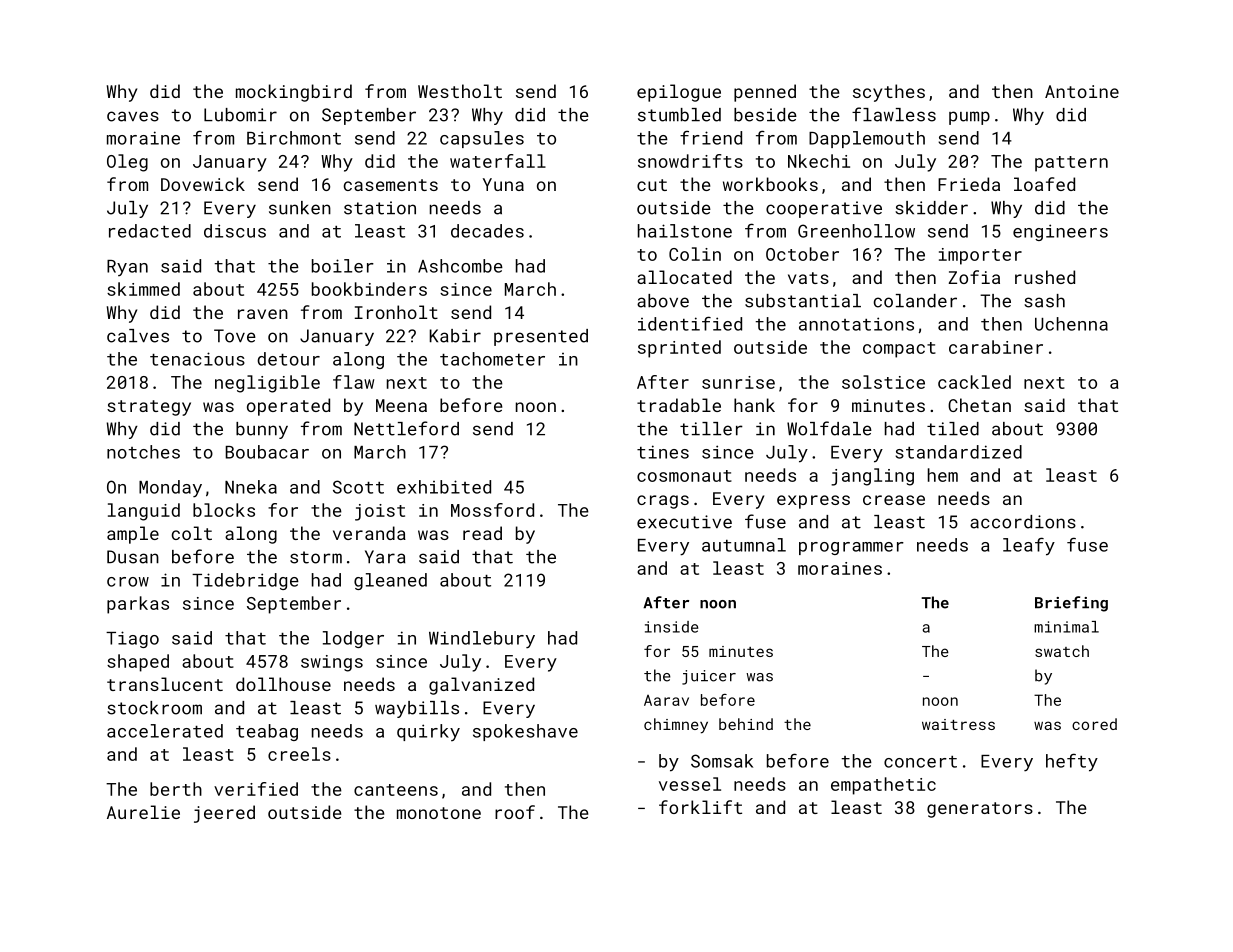 Image resolution: width=1233 pixels, height=952 pixels. What do you see at coordinates (390, 581) in the image?
I see `gleaned` at bounding box center [390, 581].
